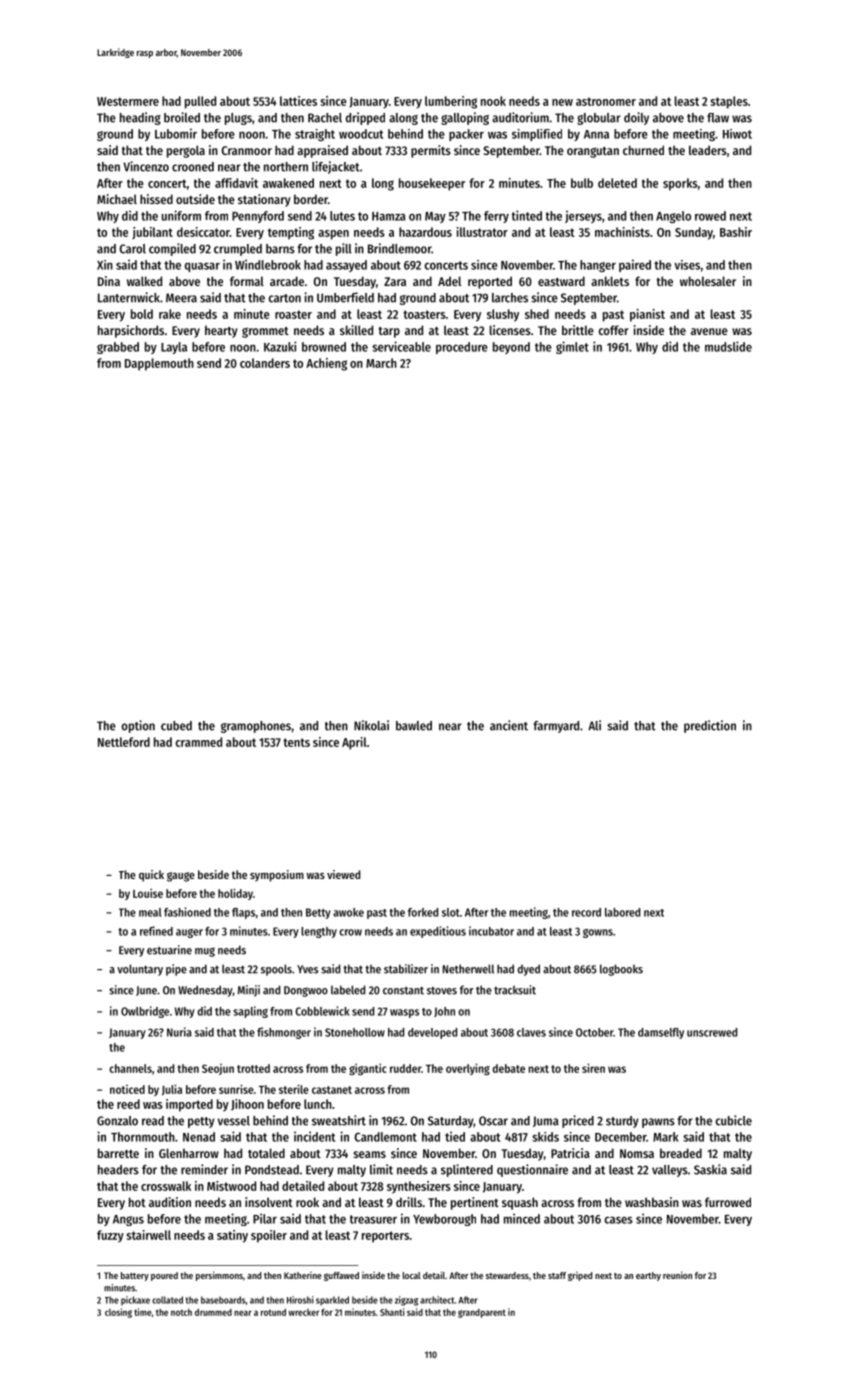 Image resolution: width=849 pixels, height=1400 pixels. What do you see at coordinates (620, 1137) in the document?
I see `December` at bounding box center [620, 1137].
